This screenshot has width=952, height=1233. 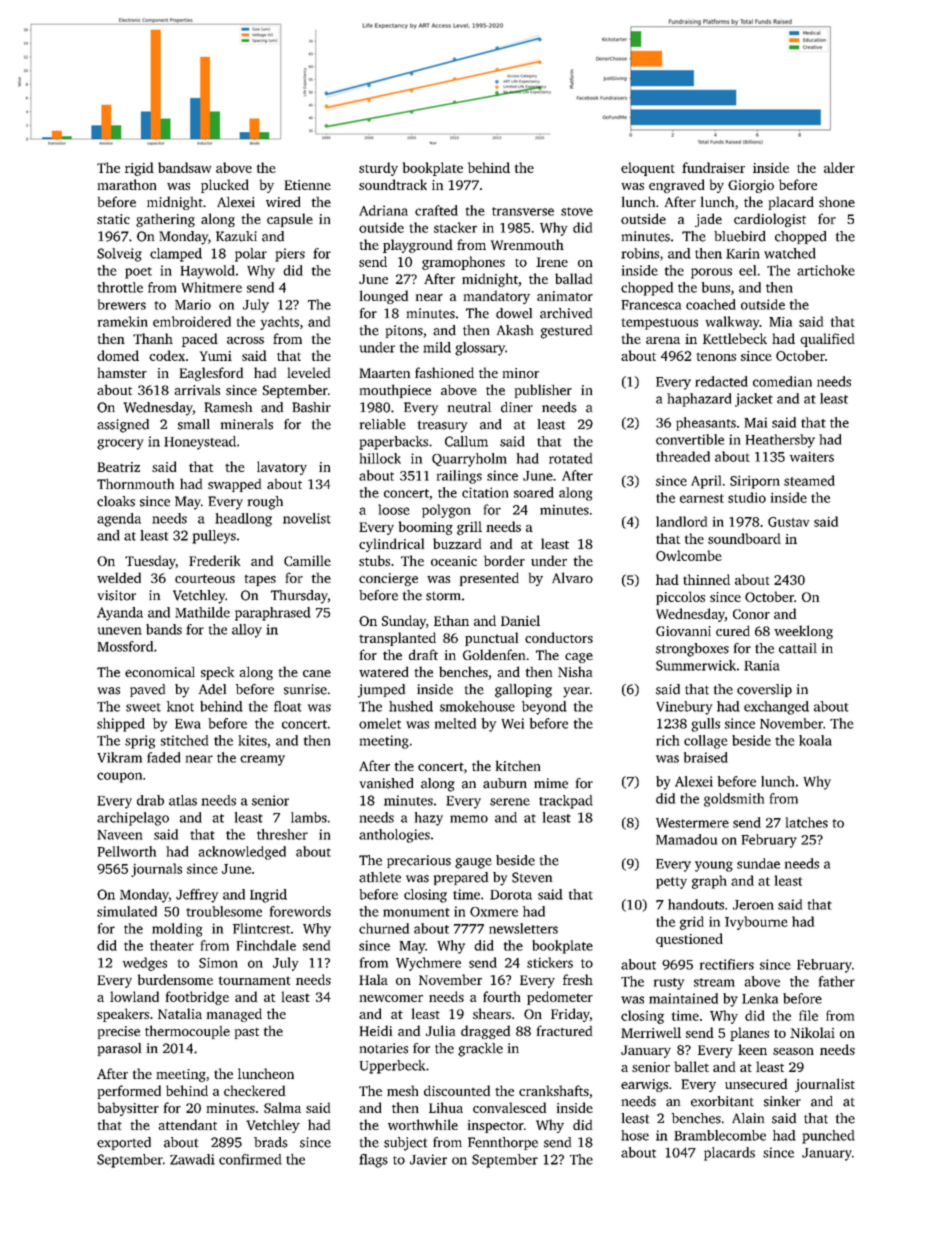 I want to click on Jeroen, so click(x=753, y=905).
